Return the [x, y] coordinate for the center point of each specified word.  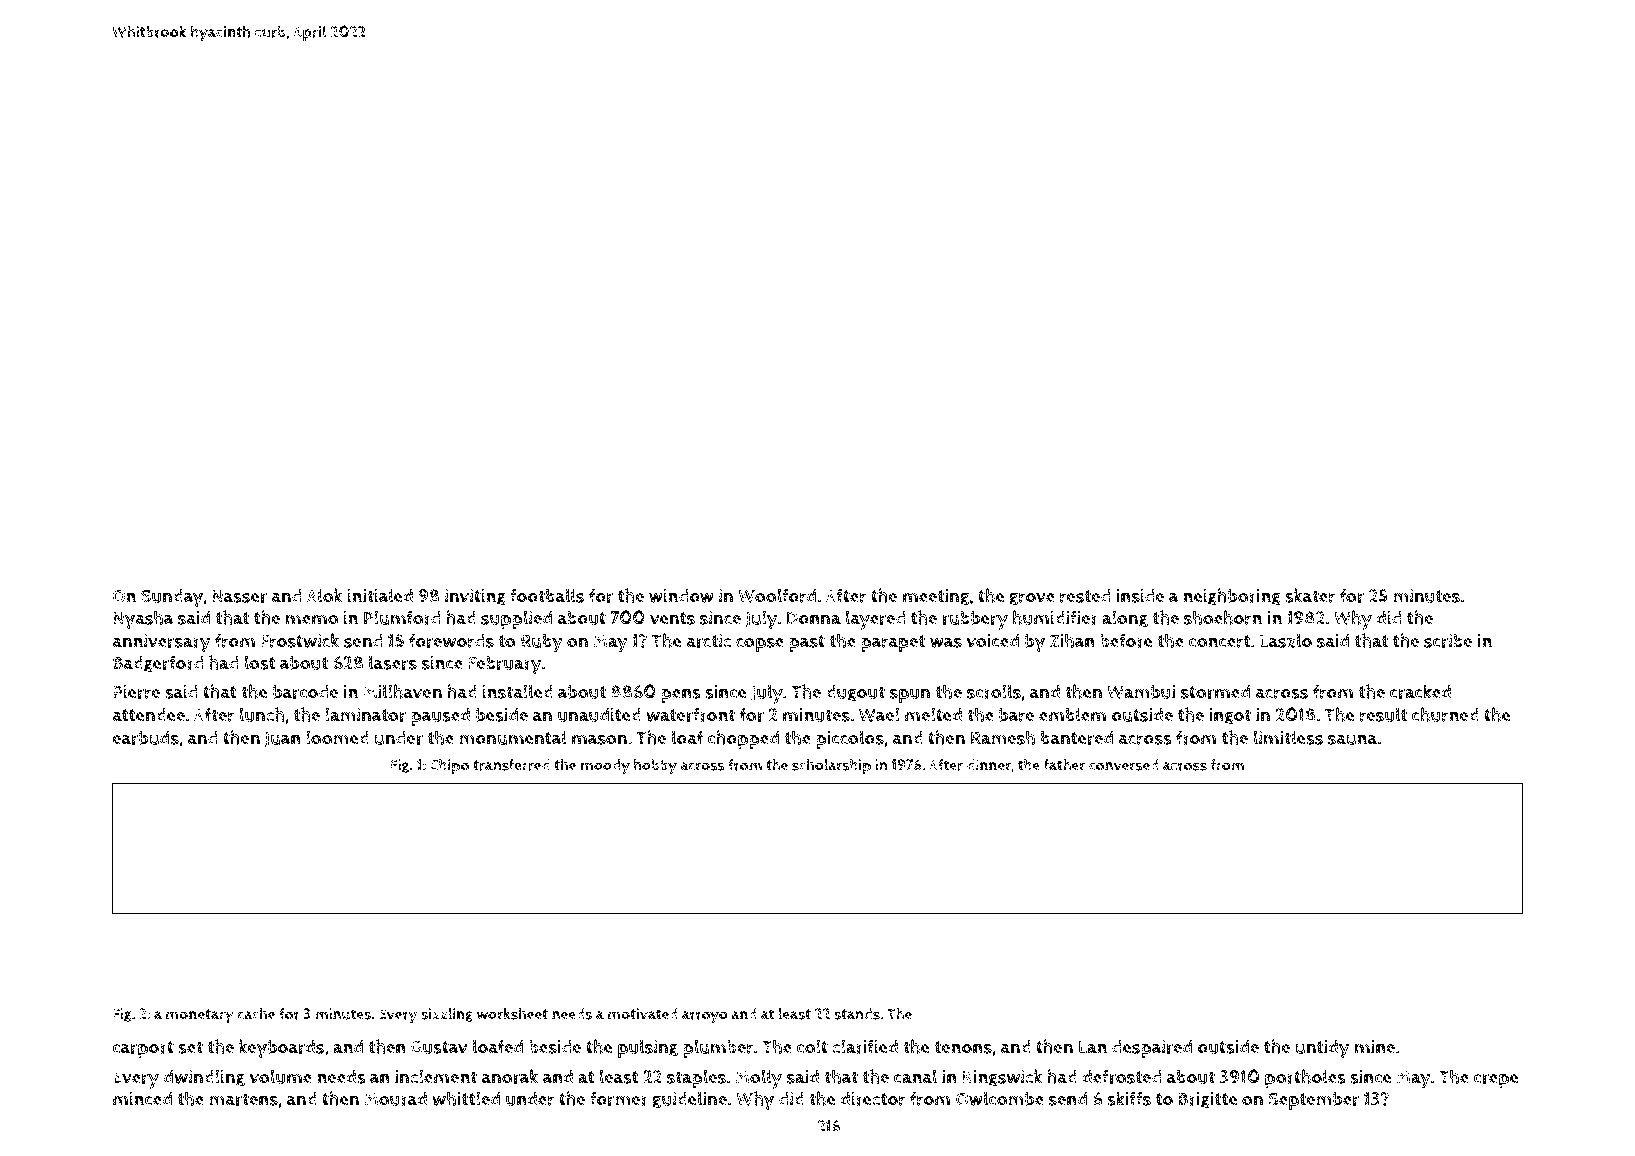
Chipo [449, 766]
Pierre [136, 692]
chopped [743, 739]
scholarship [831, 766]
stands [857, 1014]
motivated [643, 1014]
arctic [709, 641]
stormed [1215, 692]
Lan [1093, 1047]
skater [1310, 595]
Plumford [402, 617]
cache [256, 1013]
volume [280, 1076]
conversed [1124, 765]
